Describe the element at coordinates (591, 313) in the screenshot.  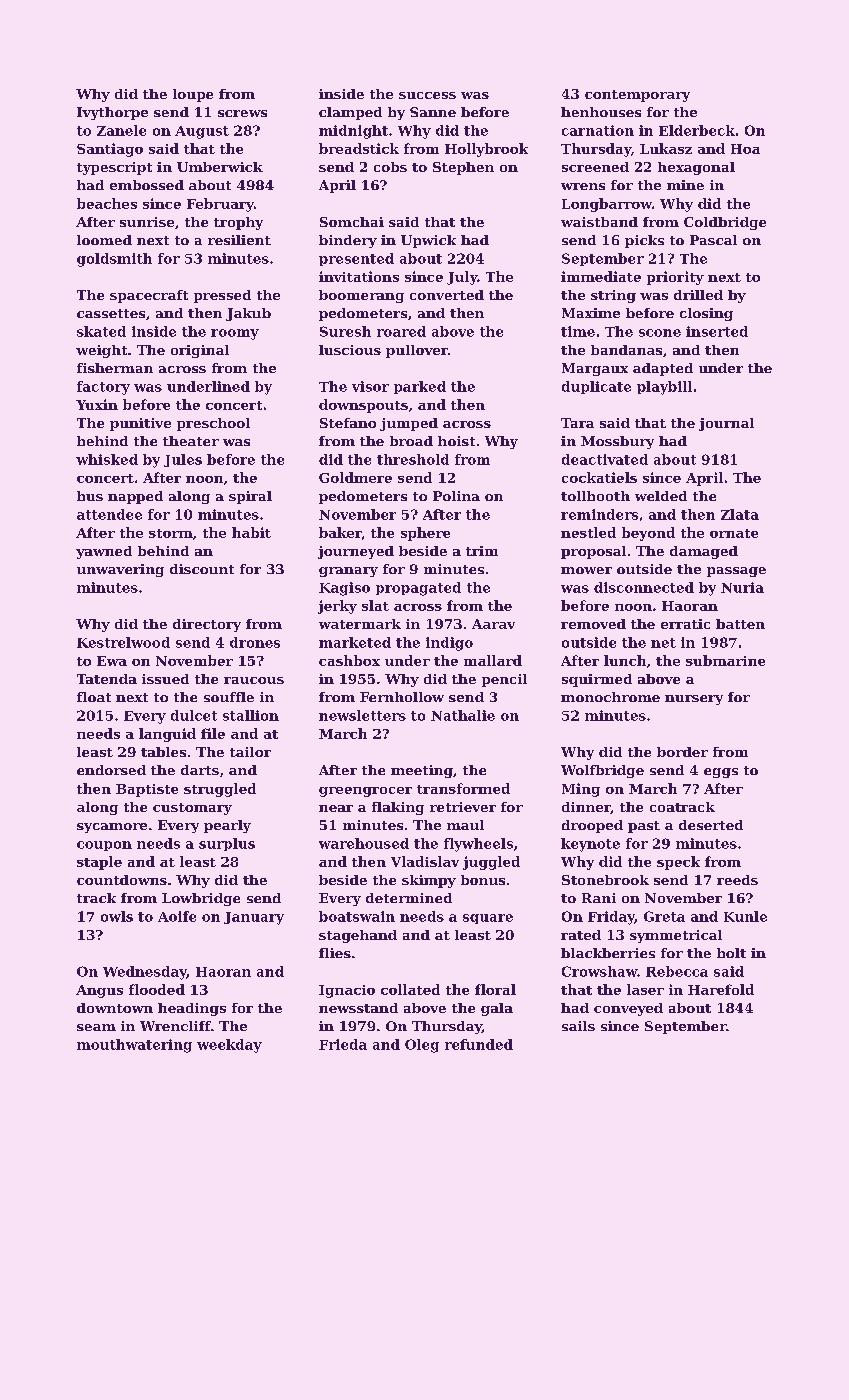
I see `Maxime` at that location.
